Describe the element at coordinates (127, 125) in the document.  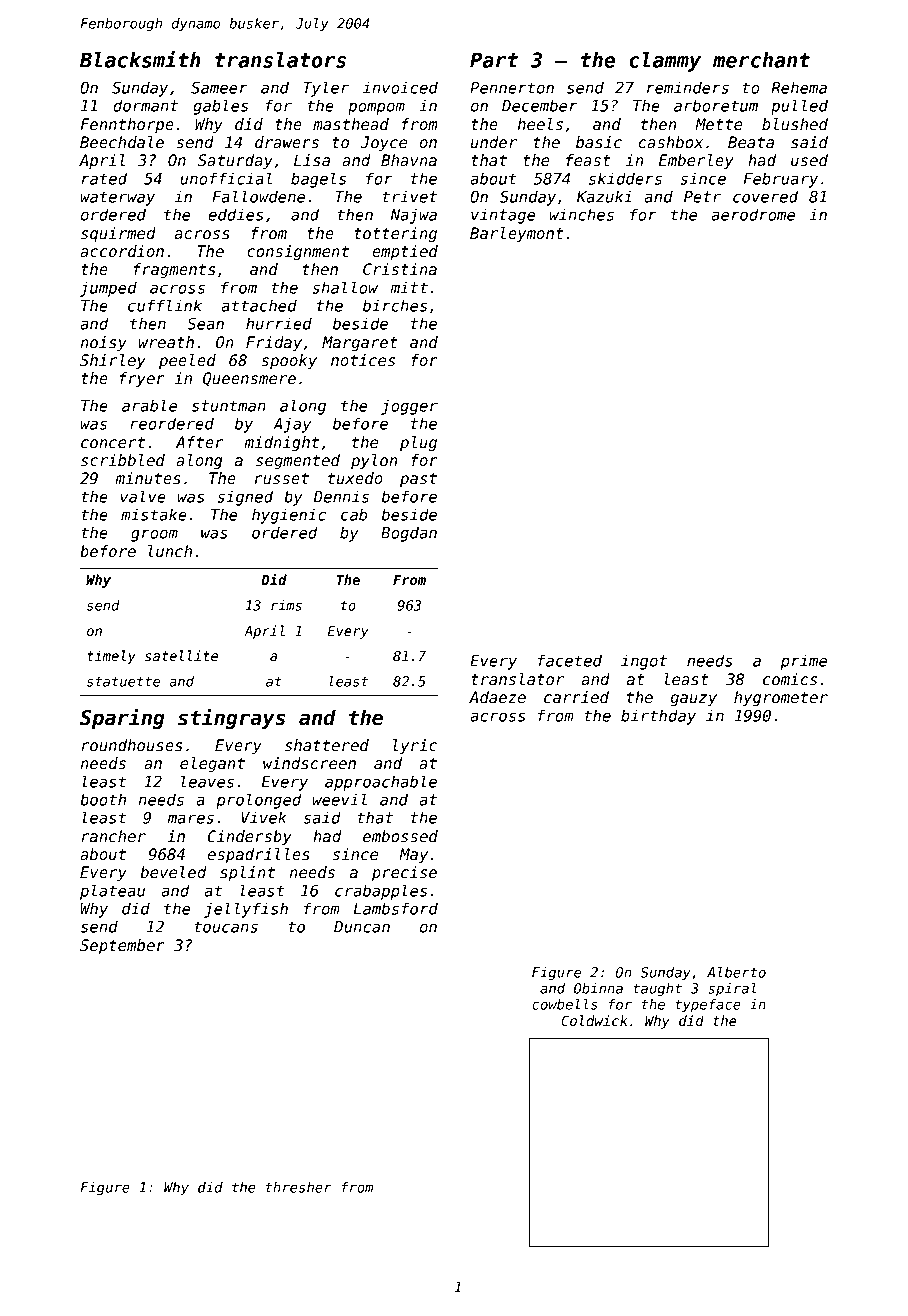
I see `Fennthorpe` at that location.
